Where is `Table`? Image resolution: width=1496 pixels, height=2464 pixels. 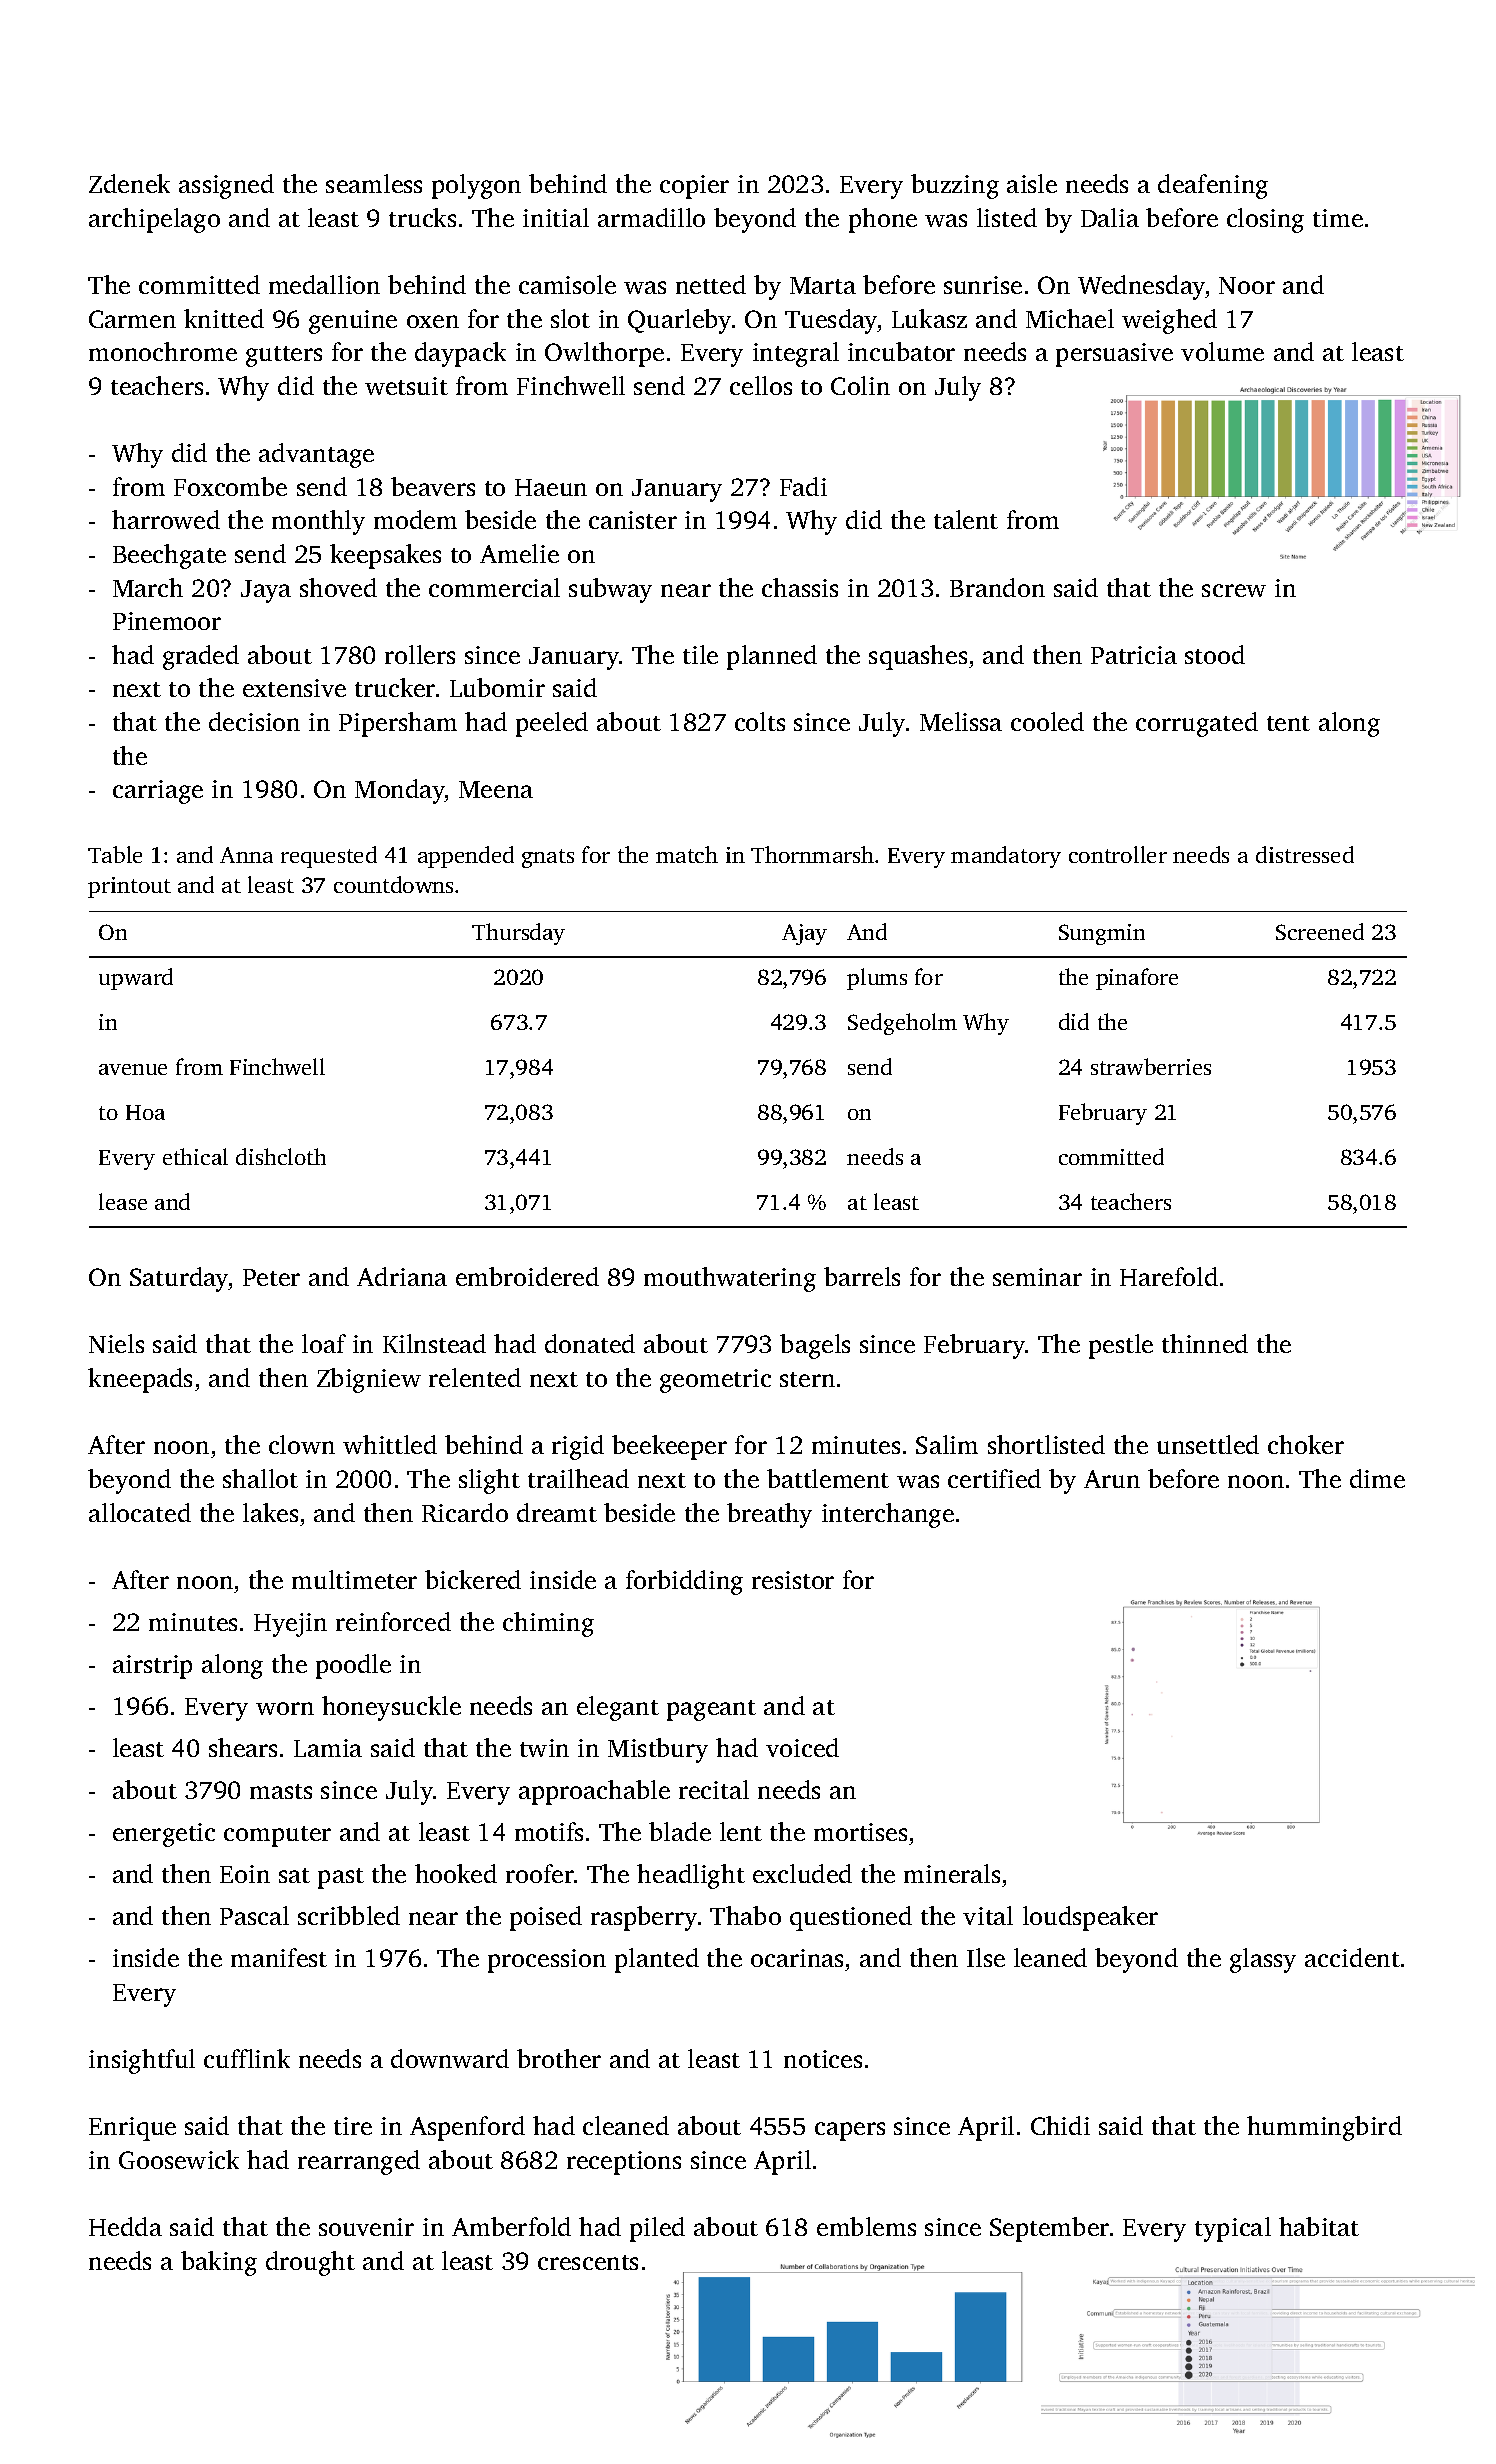
Table is located at coordinates (115, 854).
